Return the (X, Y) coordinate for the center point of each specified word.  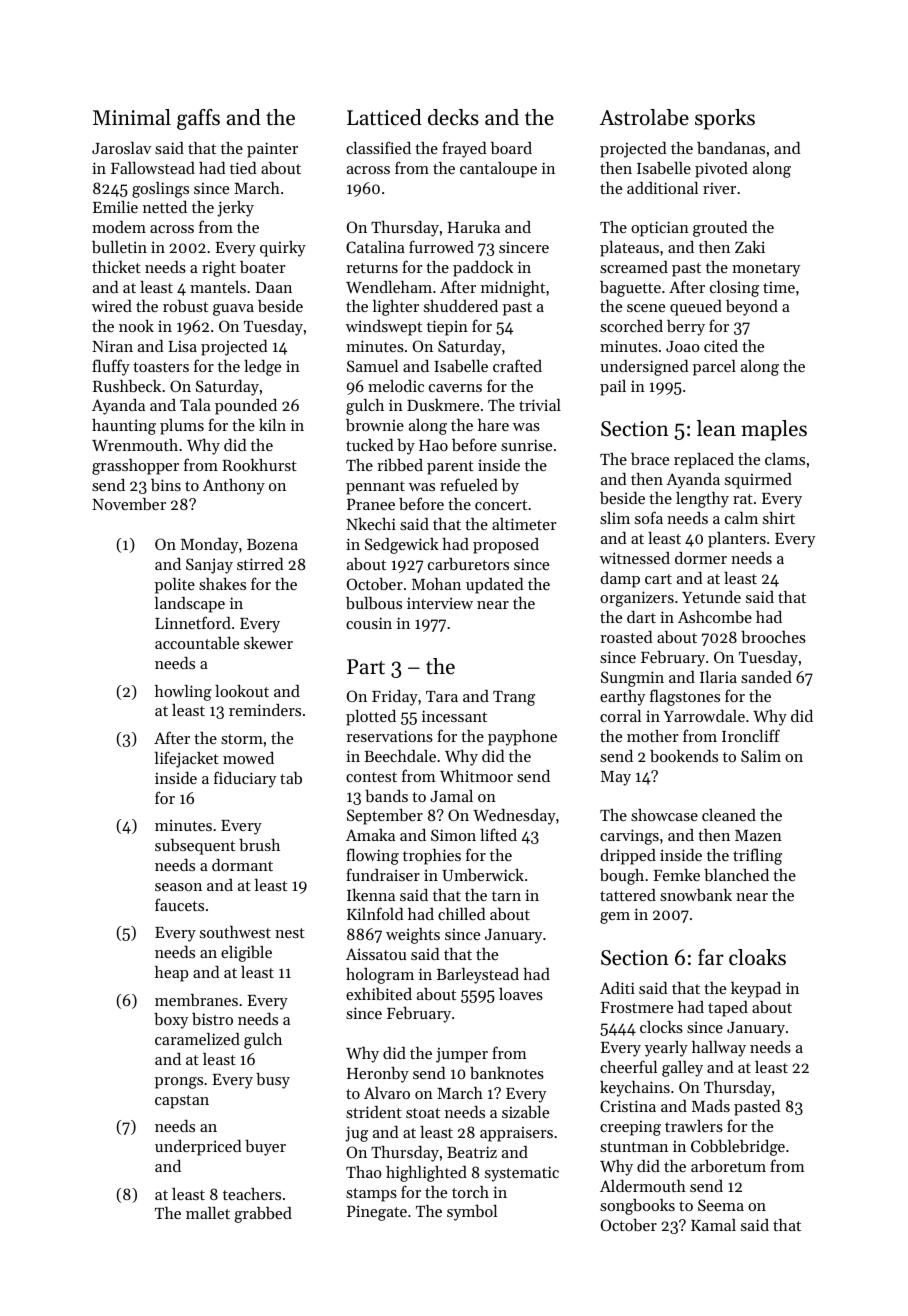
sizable (525, 1112)
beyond (752, 308)
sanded (766, 677)
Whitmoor (476, 776)
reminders (265, 710)
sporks (725, 119)
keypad (756, 990)
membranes (196, 1000)
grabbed (263, 1215)
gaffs (198, 119)
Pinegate (377, 1213)
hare (493, 425)
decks (453, 117)
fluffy (111, 367)
